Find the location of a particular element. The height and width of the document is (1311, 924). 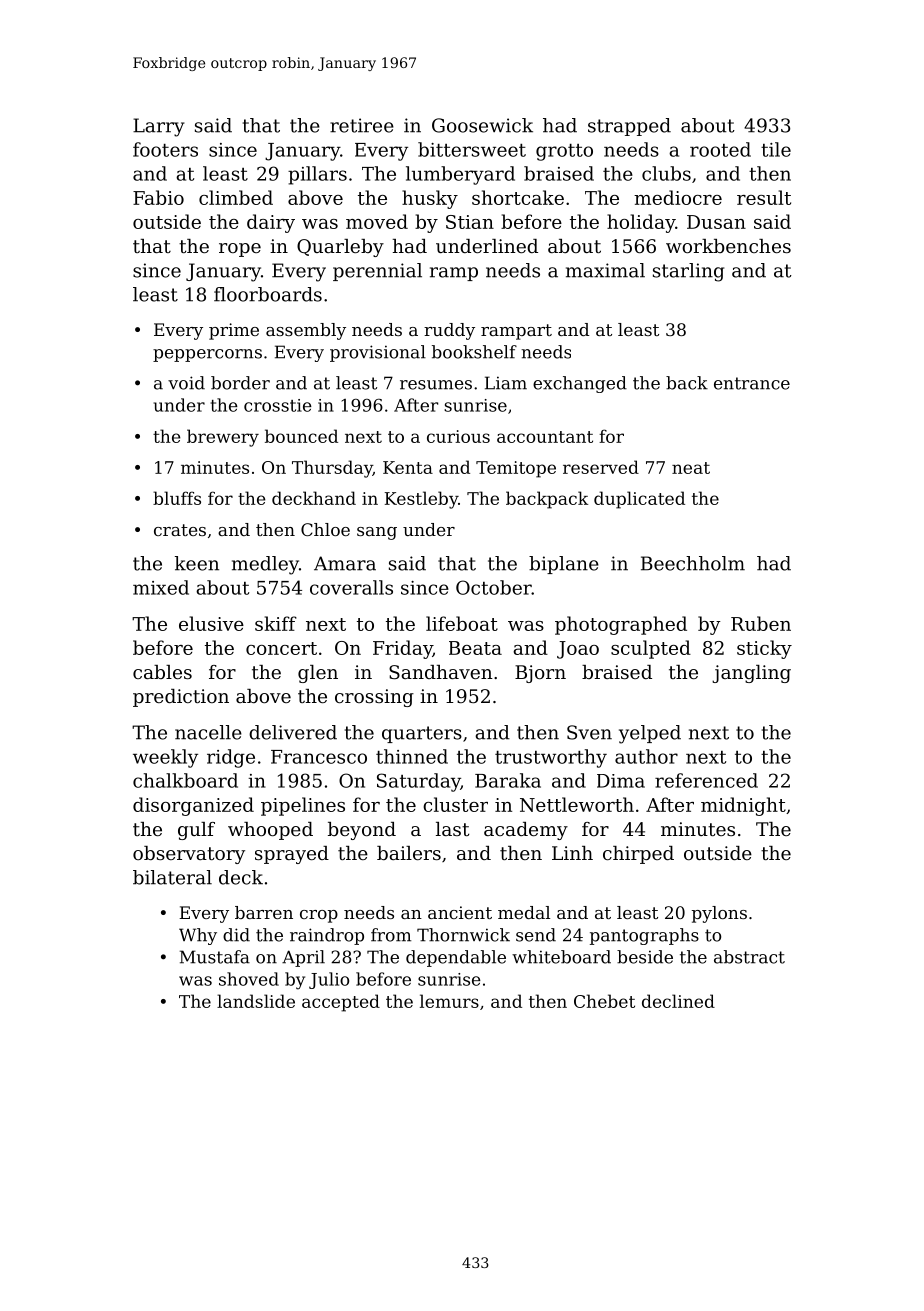

nacelle is located at coordinates (208, 732).
